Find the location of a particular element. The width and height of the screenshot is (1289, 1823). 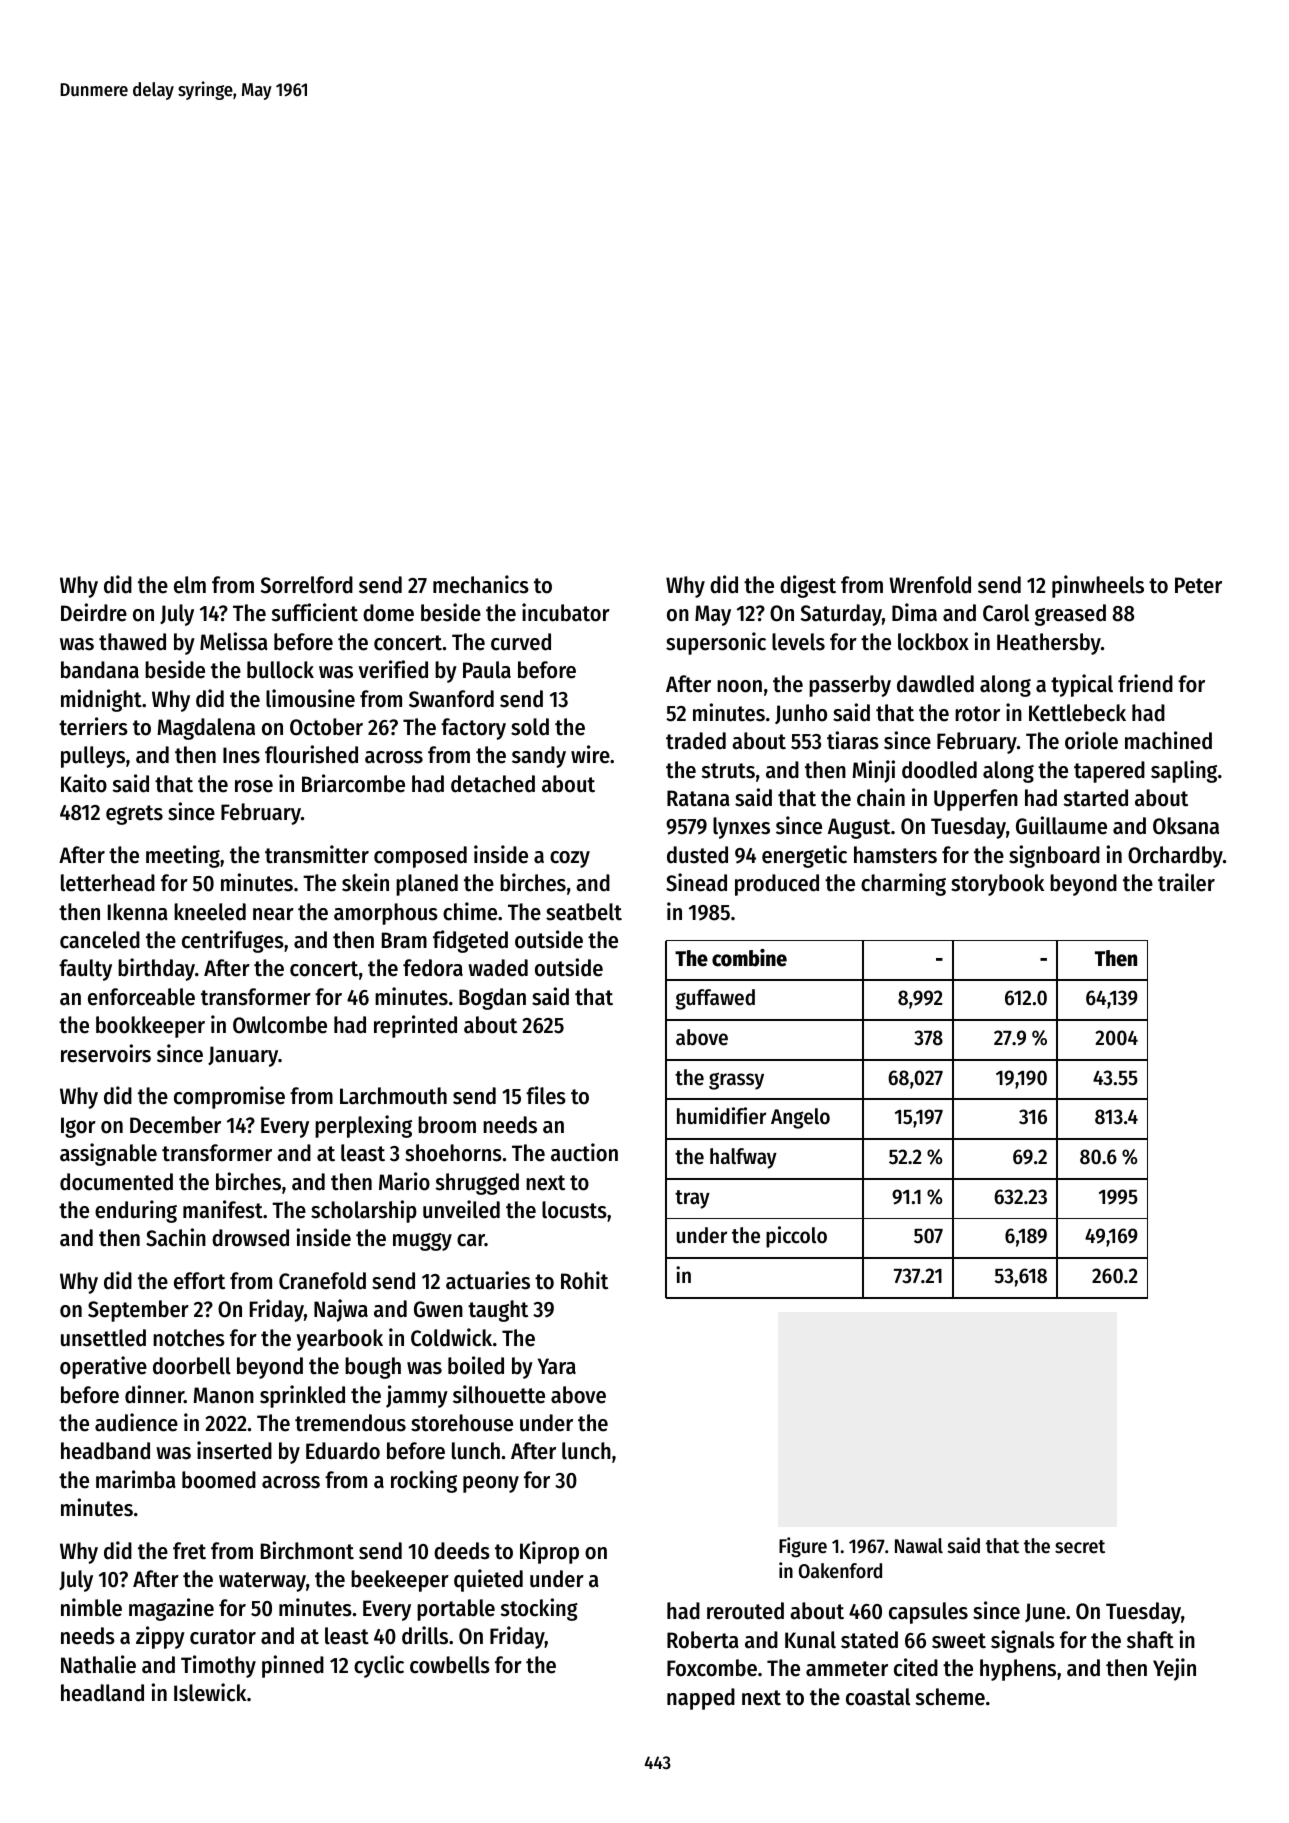

incubator is located at coordinates (566, 612).
